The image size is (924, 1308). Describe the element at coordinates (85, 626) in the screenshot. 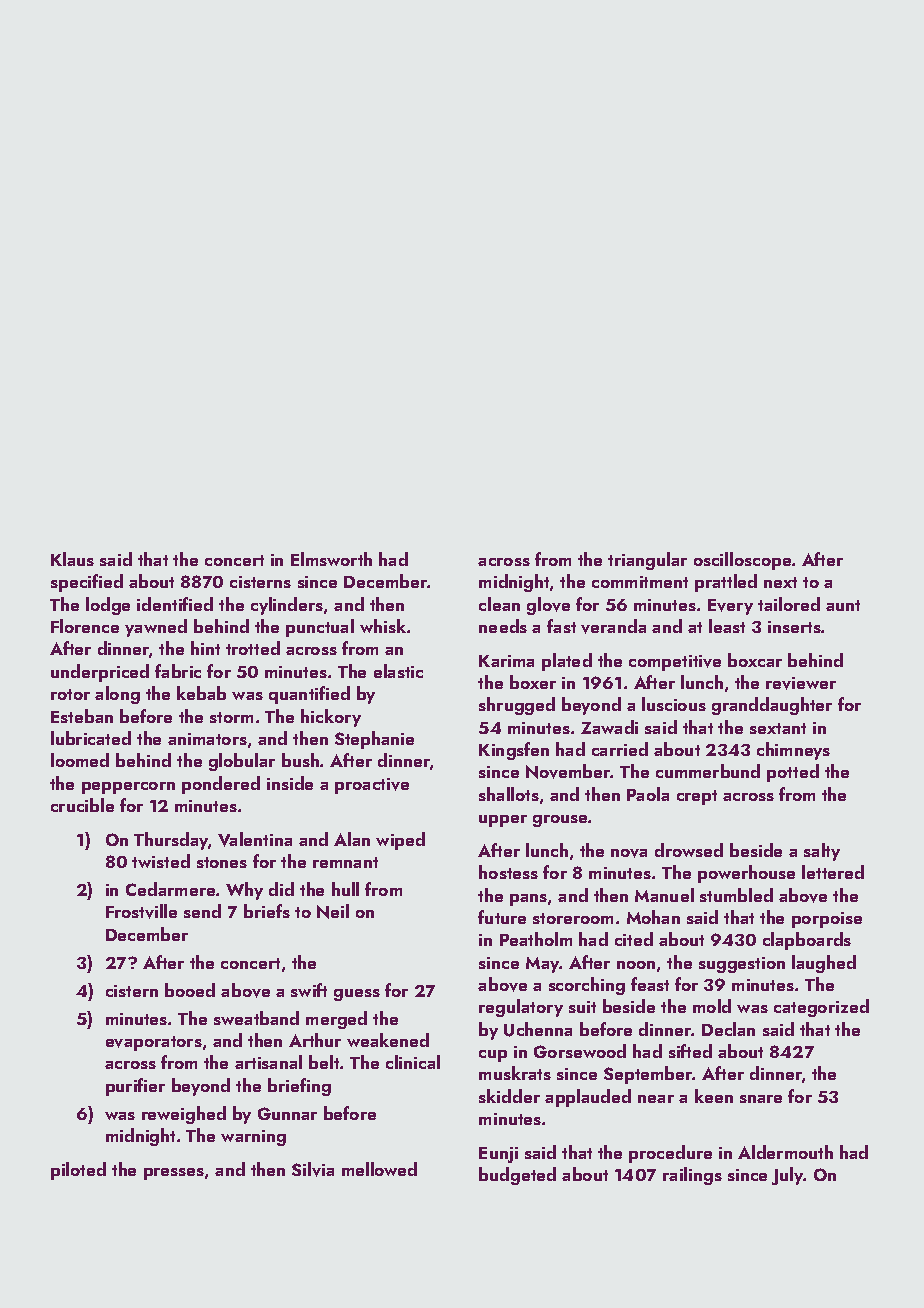

I see `Florence` at that location.
